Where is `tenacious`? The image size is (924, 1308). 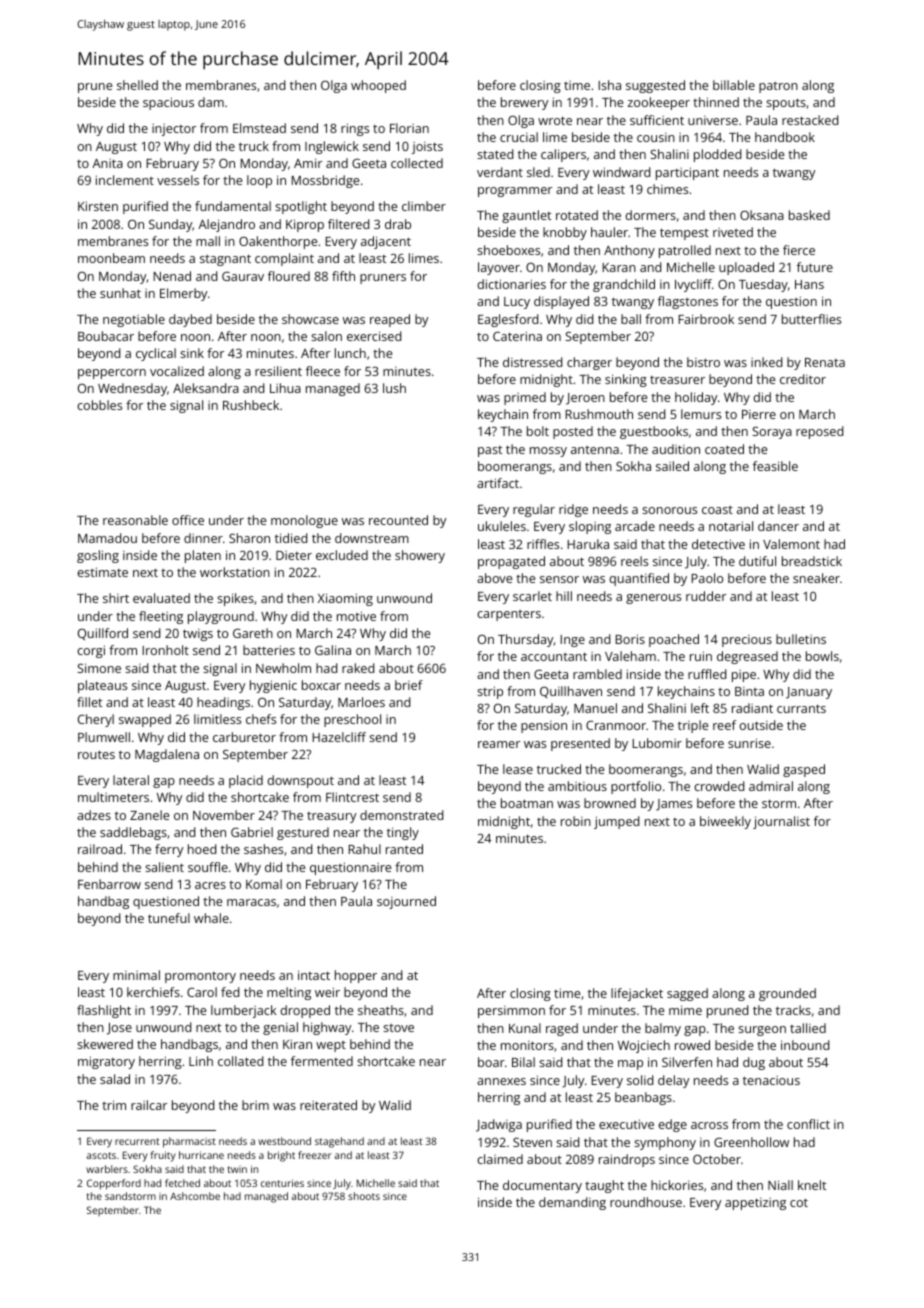
tenacious is located at coordinates (771, 1080).
